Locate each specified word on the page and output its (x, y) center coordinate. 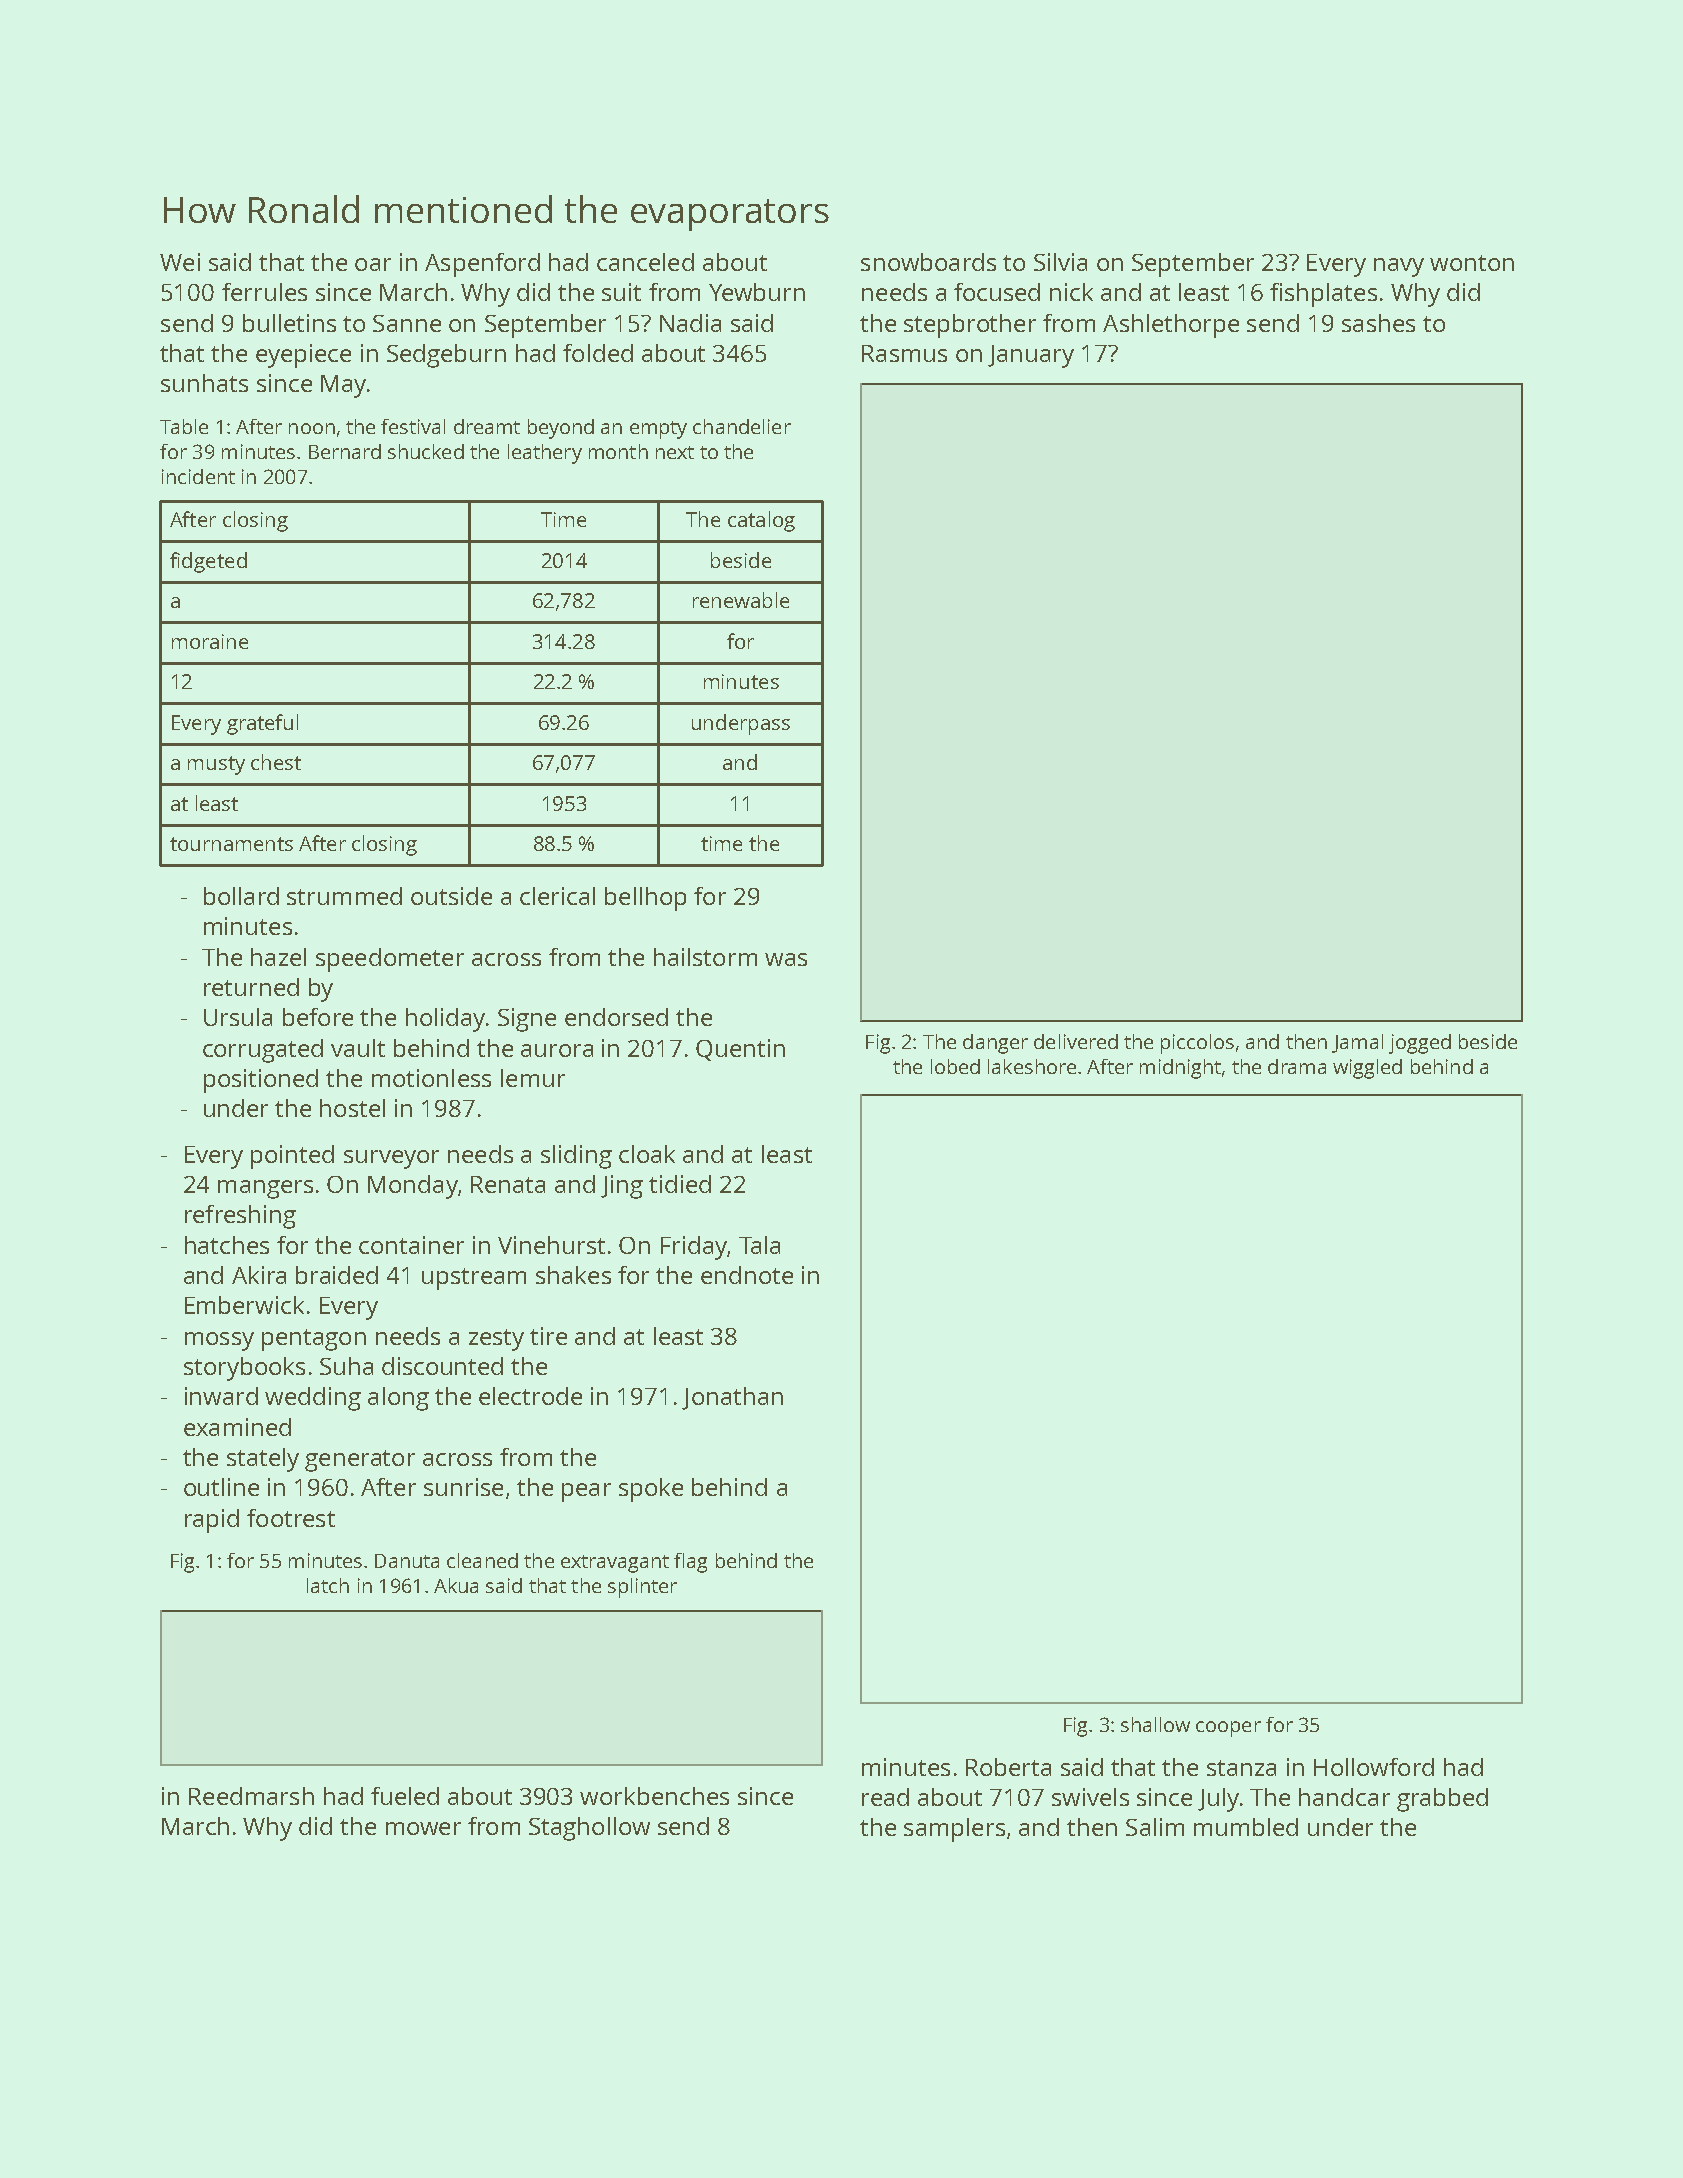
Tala (759, 1245)
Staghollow (589, 1829)
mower (423, 1828)
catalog (761, 521)
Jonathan (732, 1398)
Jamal (1357, 1043)
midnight (1180, 1069)
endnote (747, 1275)
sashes (1378, 323)
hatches (227, 1245)
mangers (265, 1189)
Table (184, 426)
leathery (545, 454)
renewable (741, 600)
